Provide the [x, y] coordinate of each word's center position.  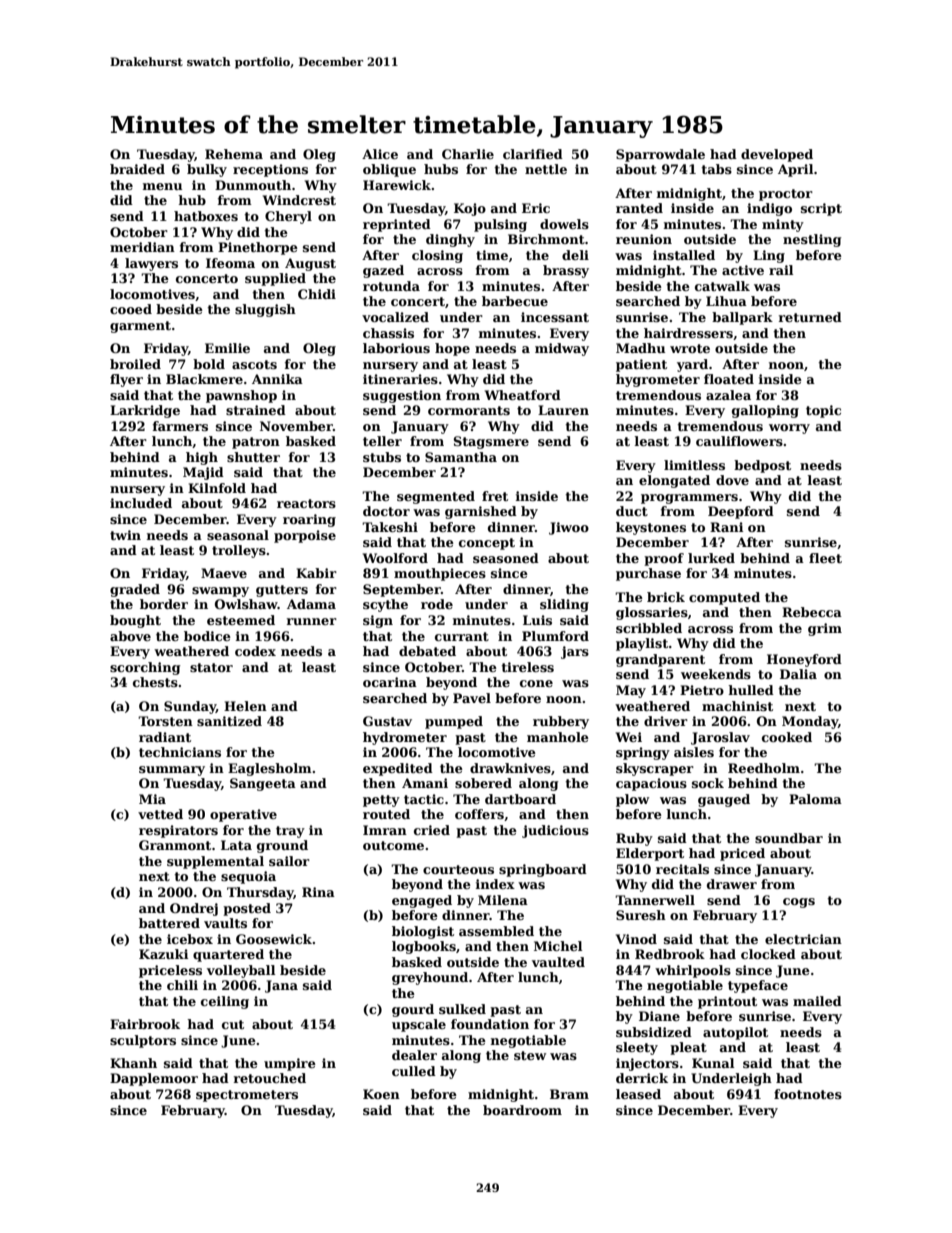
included [141, 503]
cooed [131, 309]
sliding [564, 605]
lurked [711, 558]
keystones [651, 528]
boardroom [522, 1110]
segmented [436, 497]
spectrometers [247, 1096]
